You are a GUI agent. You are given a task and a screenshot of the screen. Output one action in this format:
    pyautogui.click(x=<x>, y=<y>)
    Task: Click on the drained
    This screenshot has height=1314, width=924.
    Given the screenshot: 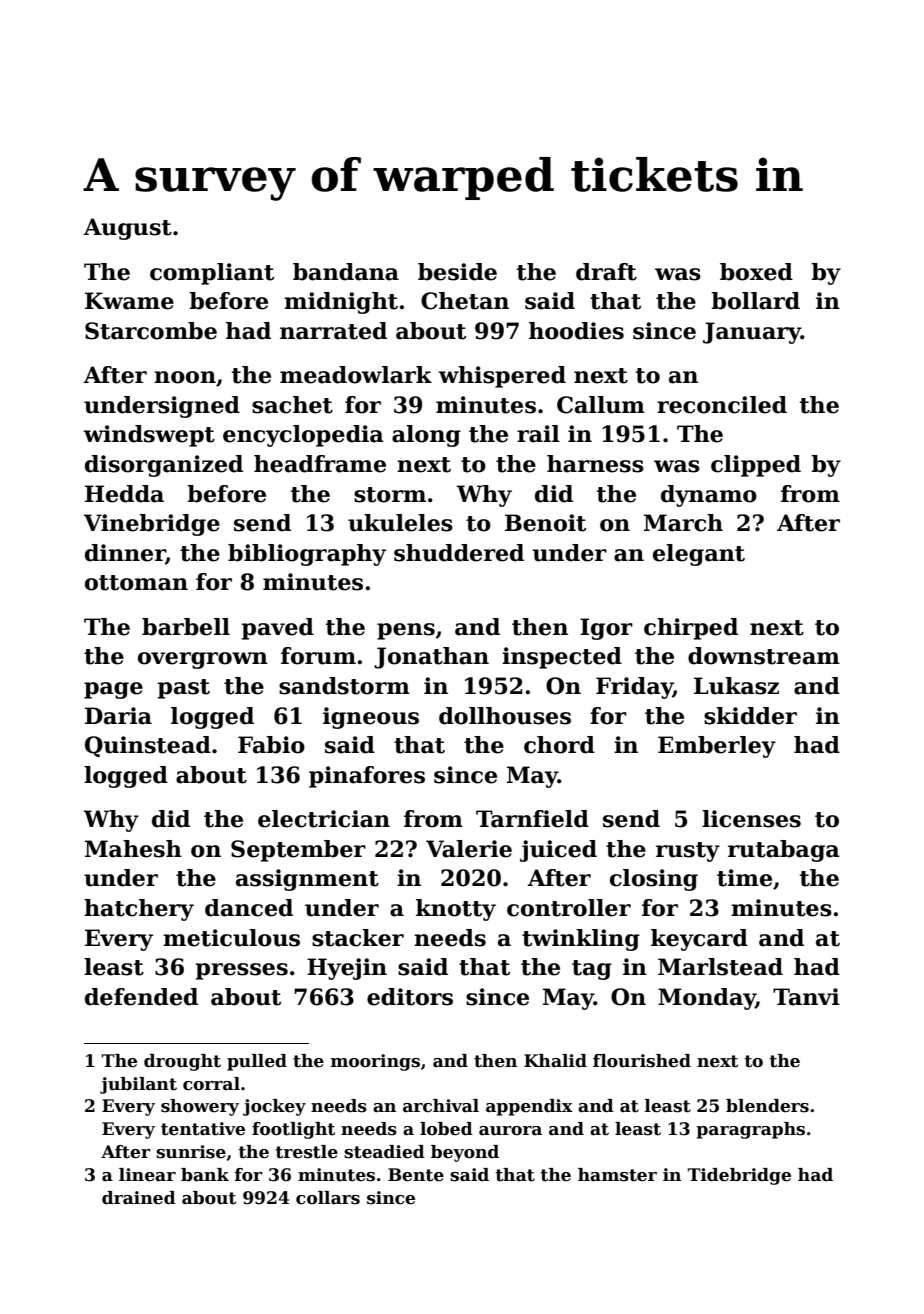 What is the action you would take?
    pyautogui.click(x=139, y=1198)
